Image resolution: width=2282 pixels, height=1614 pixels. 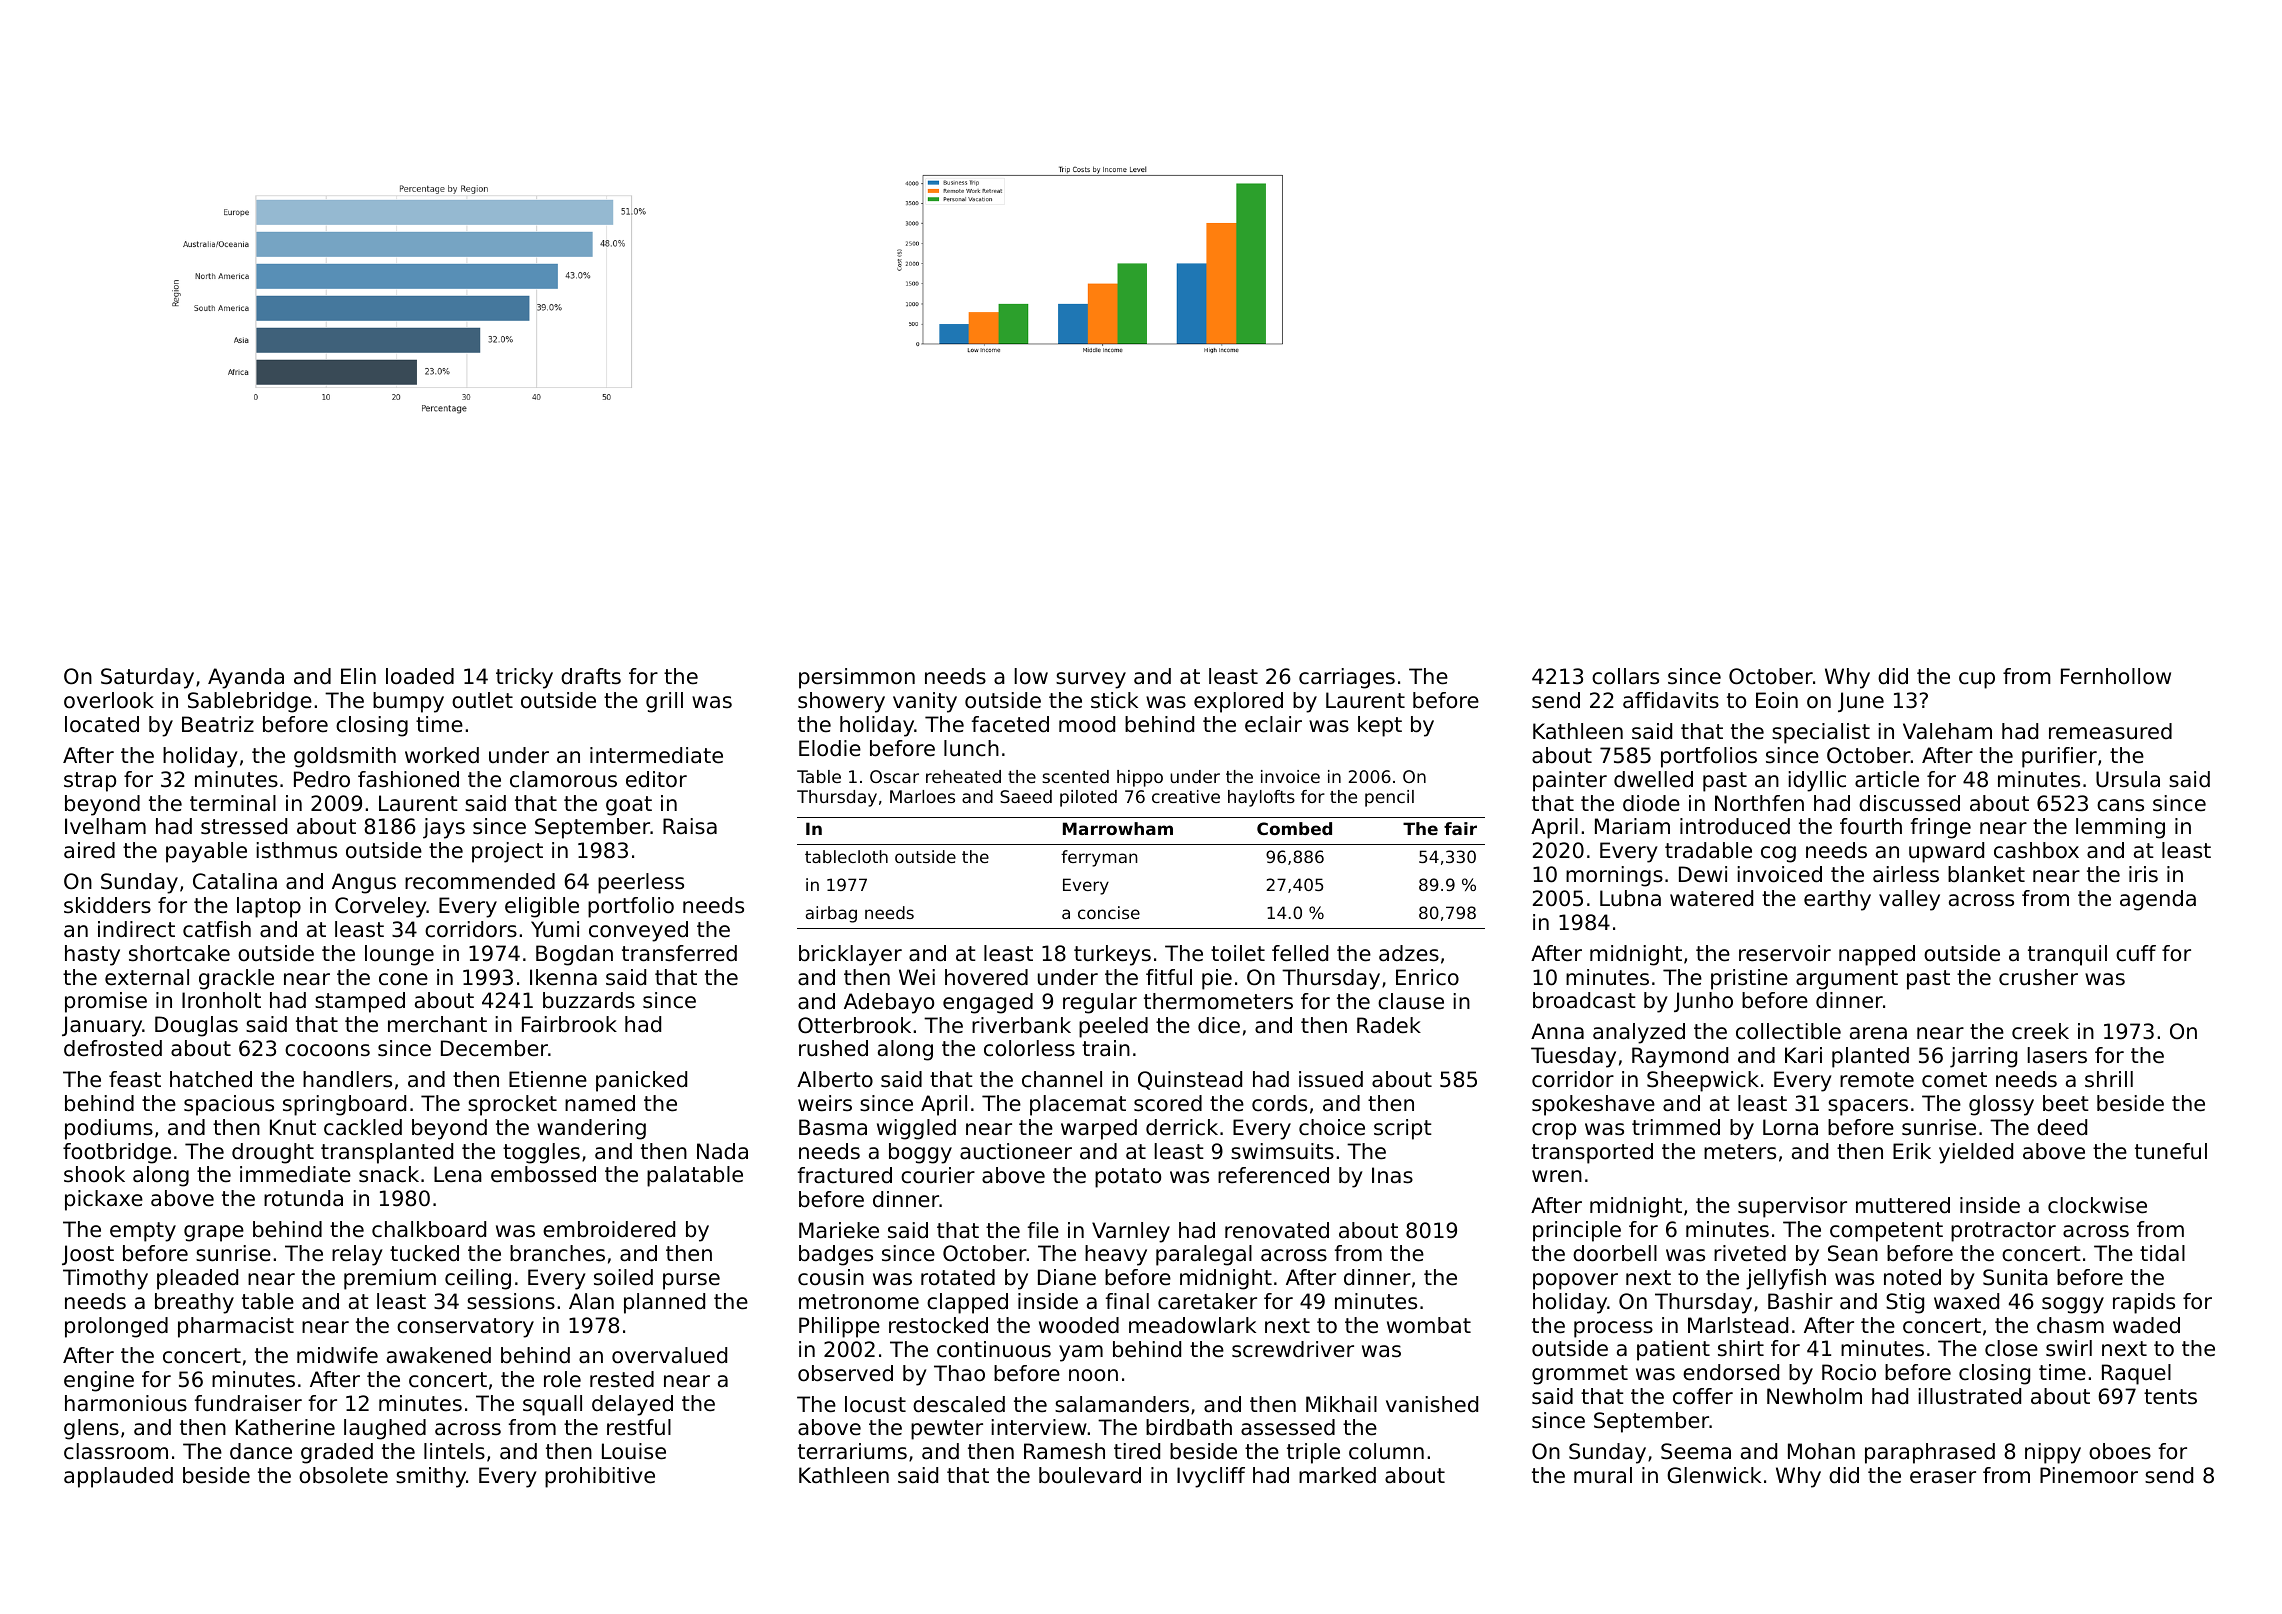 I want to click on carriages, so click(x=1347, y=678).
